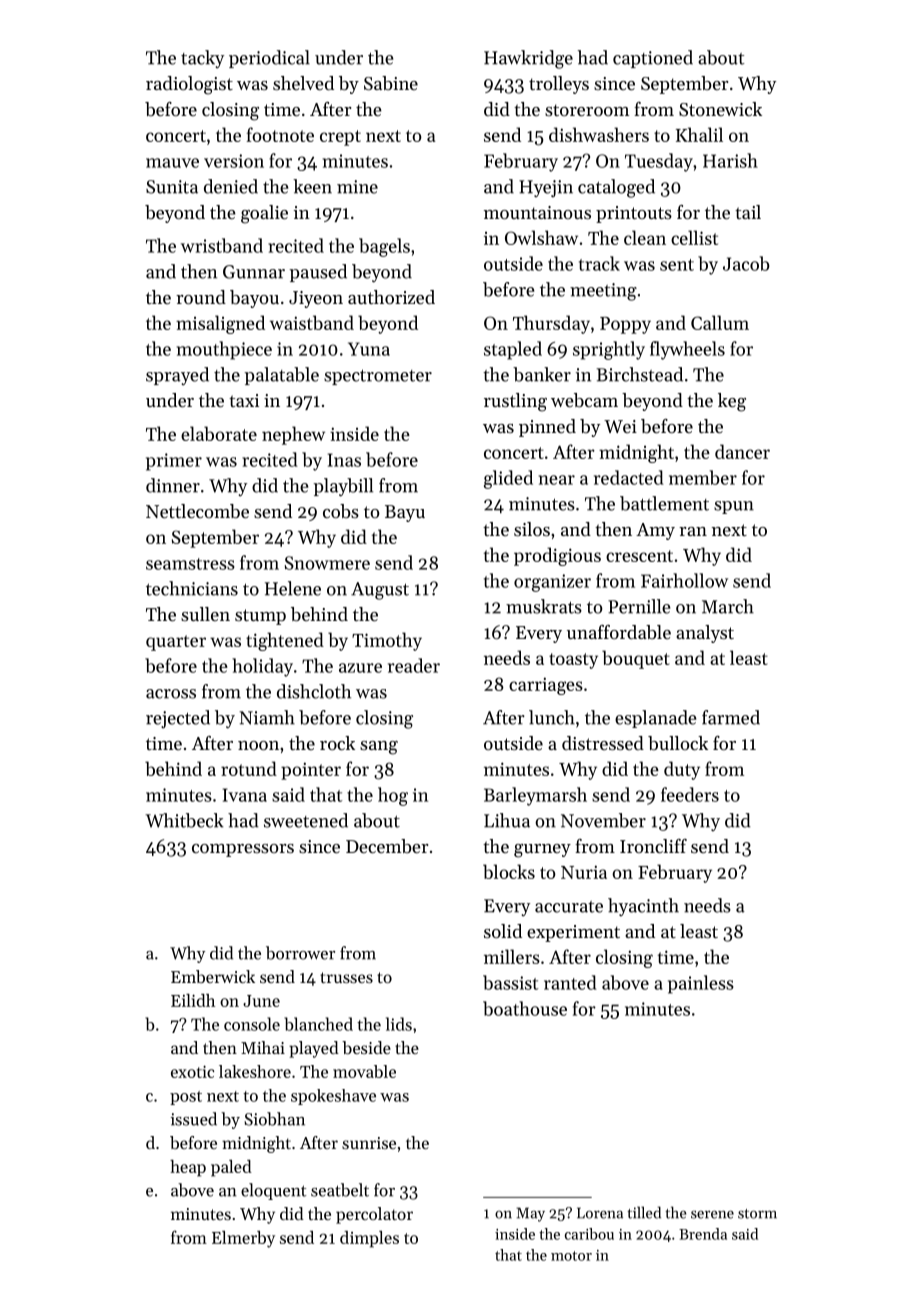 This screenshot has height=1314, width=924. Describe the element at coordinates (746, 263) in the screenshot. I see `Jacob` at that location.
